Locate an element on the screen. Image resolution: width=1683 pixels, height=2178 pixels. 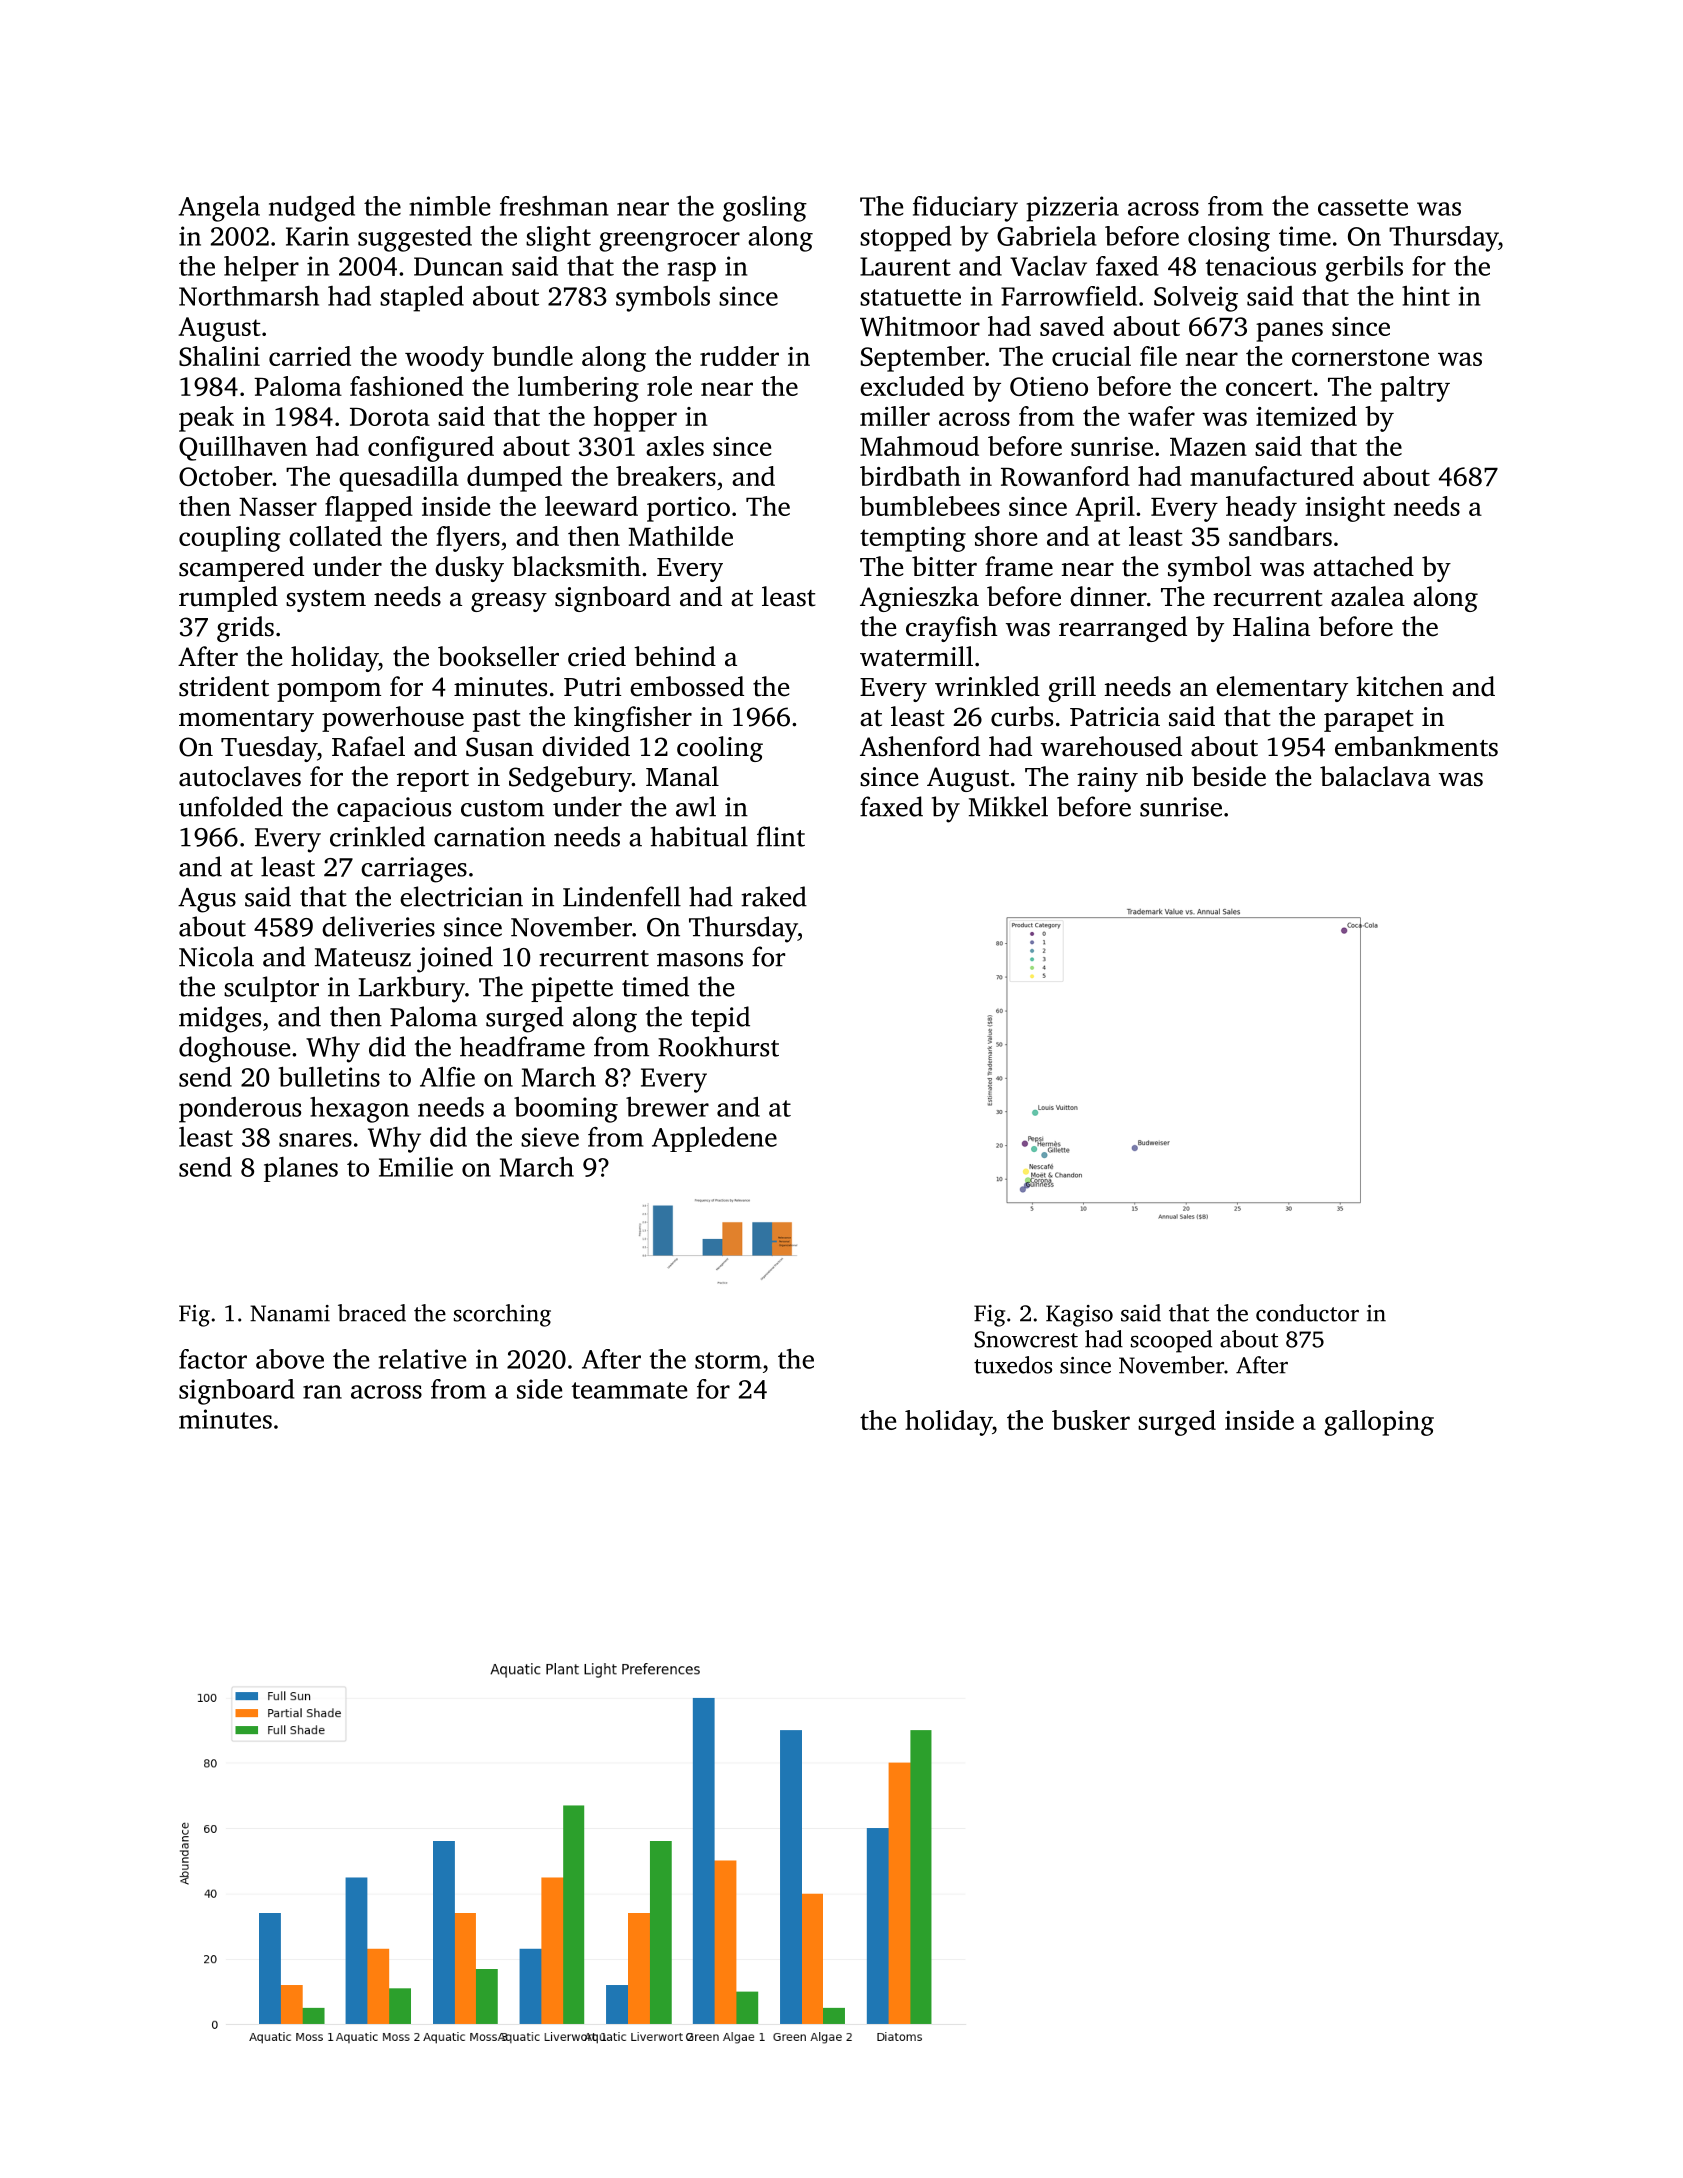
cassette is located at coordinates (1363, 207).
